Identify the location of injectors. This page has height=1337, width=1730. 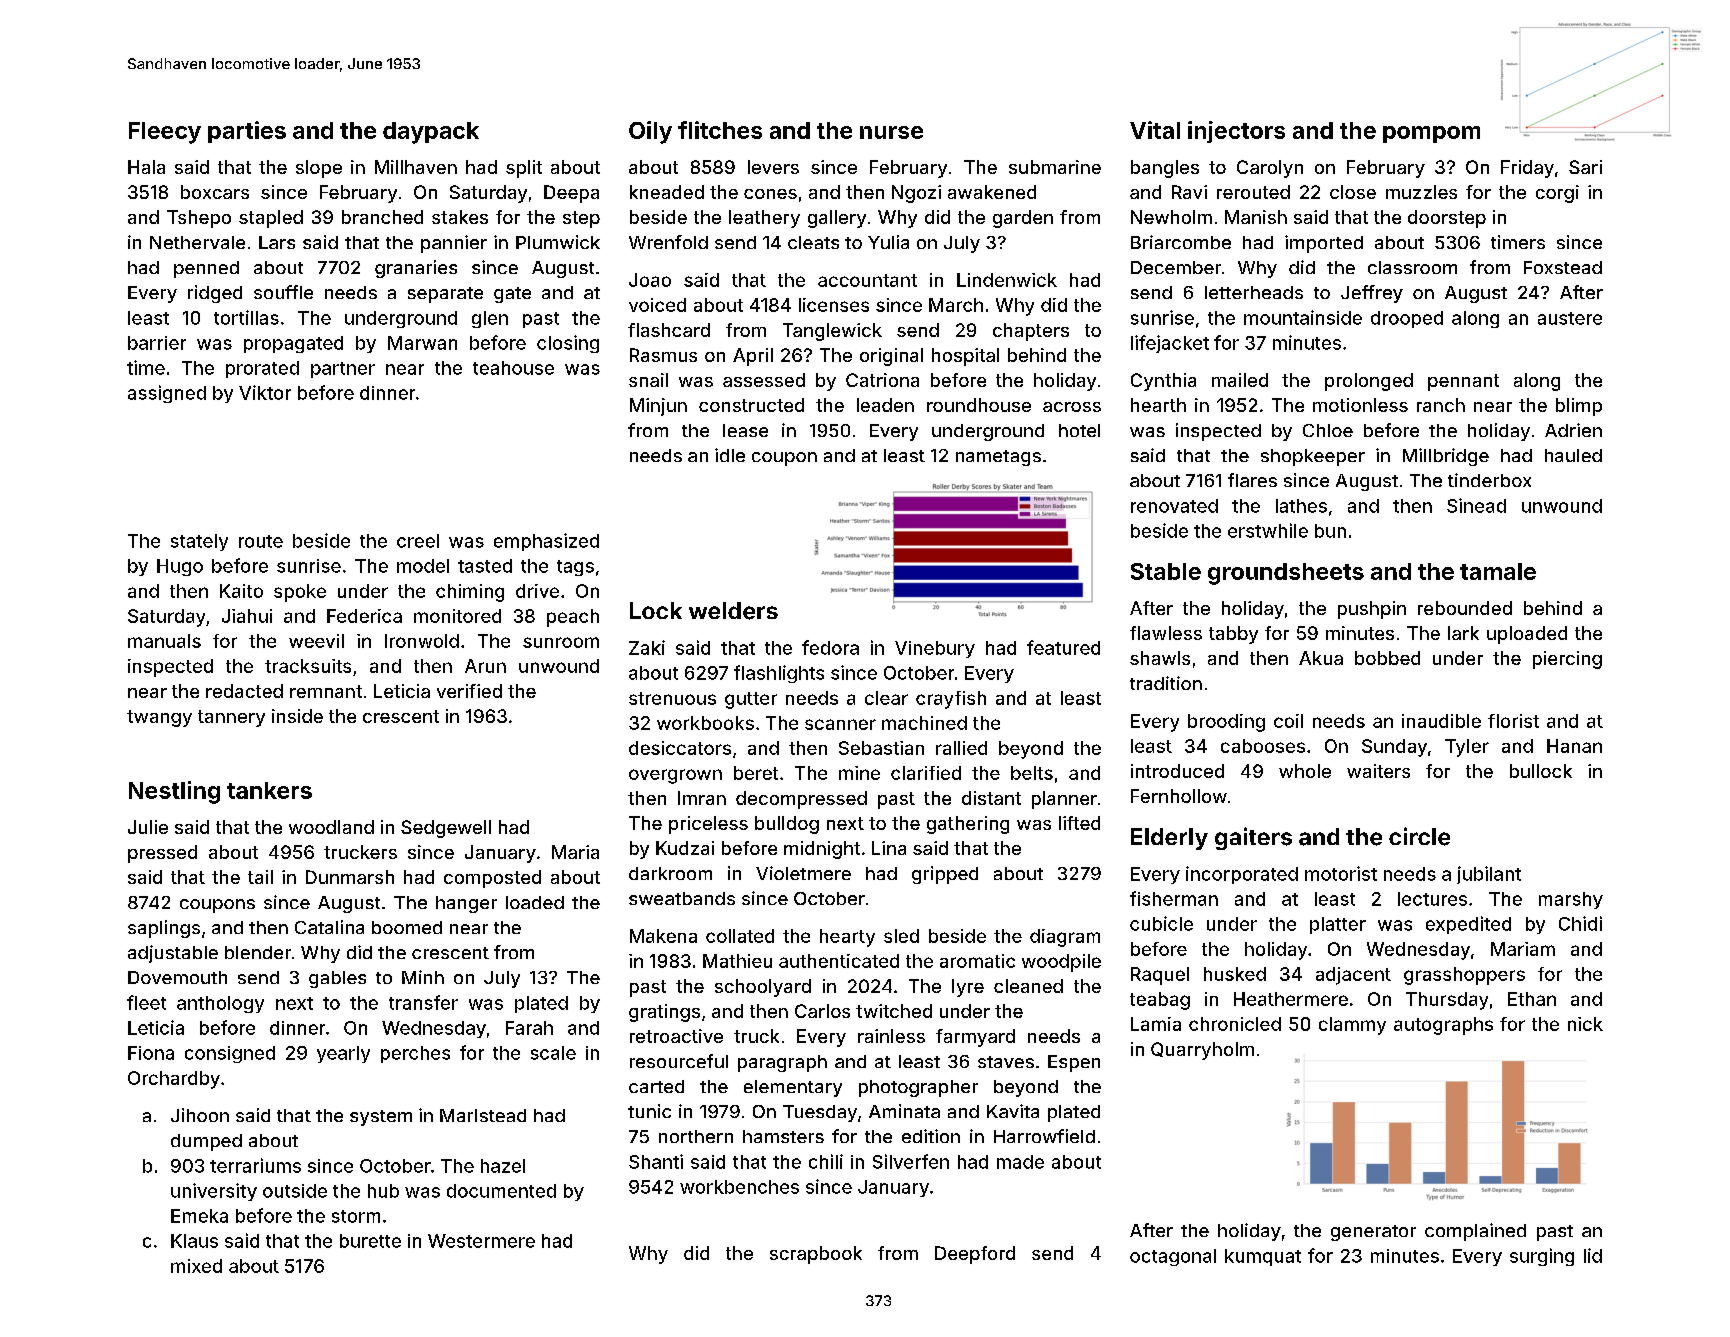
(1236, 132).
